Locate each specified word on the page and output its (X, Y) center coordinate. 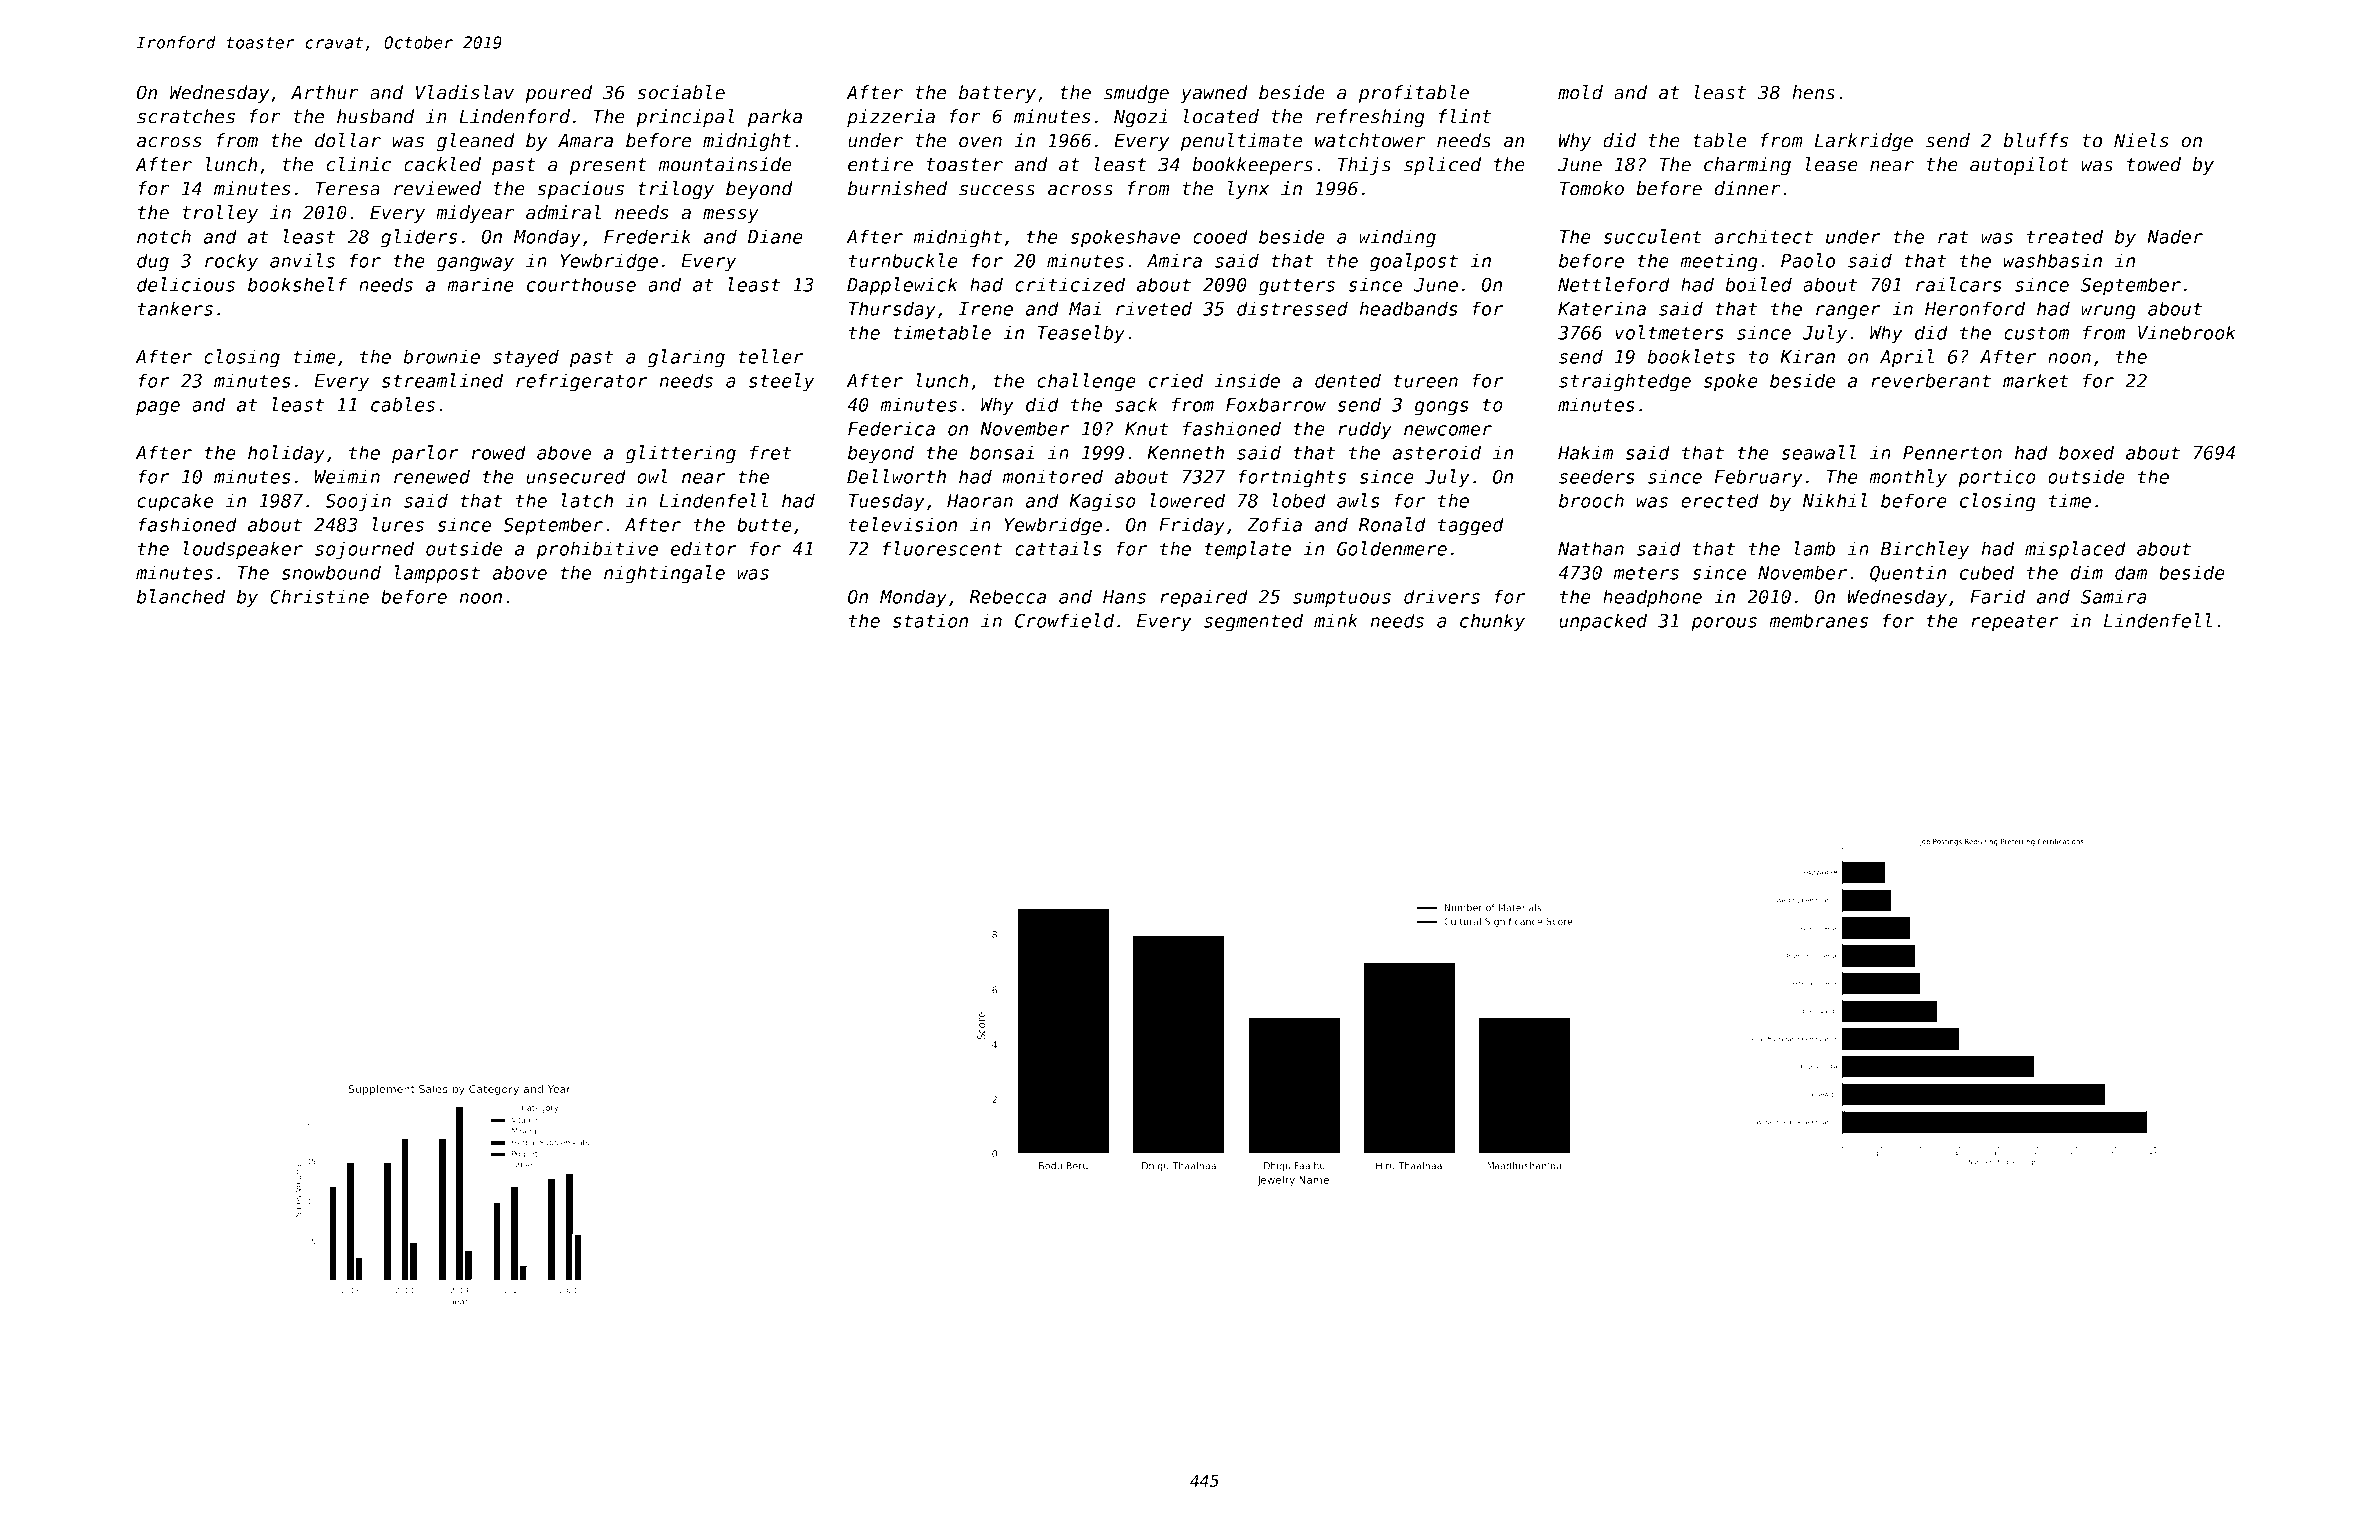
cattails (1058, 548)
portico (1997, 478)
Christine (319, 596)
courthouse (581, 284)
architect (1763, 236)
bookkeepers (1252, 166)
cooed (1220, 236)
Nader (2175, 236)
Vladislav (465, 92)
